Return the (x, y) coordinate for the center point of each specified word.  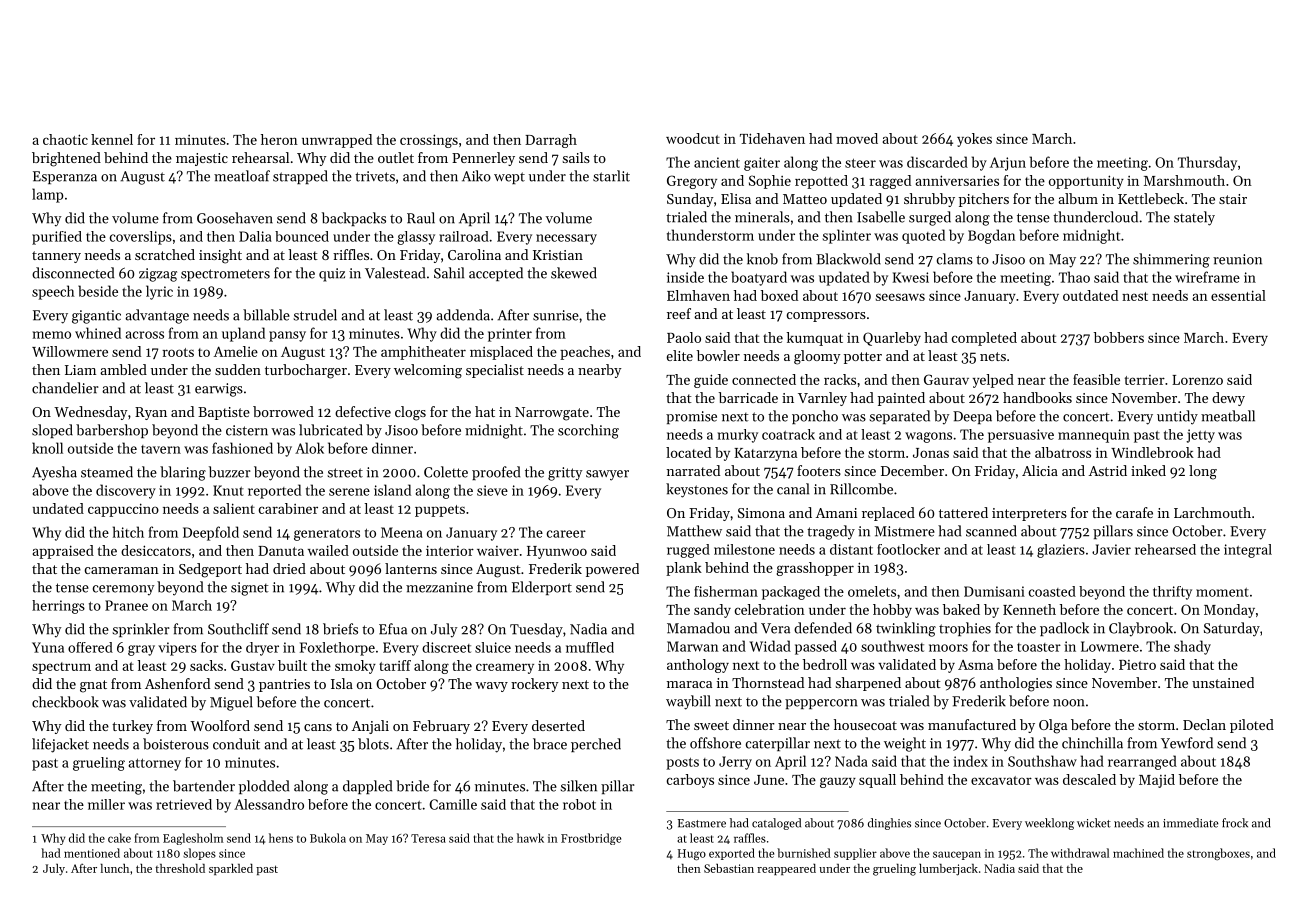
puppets (440, 511)
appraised (63, 552)
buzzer (230, 472)
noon (1068, 703)
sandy (712, 611)
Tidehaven (772, 138)
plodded (264, 787)
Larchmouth (1212, 512)
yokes (974, 140)
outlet (396, 157)
